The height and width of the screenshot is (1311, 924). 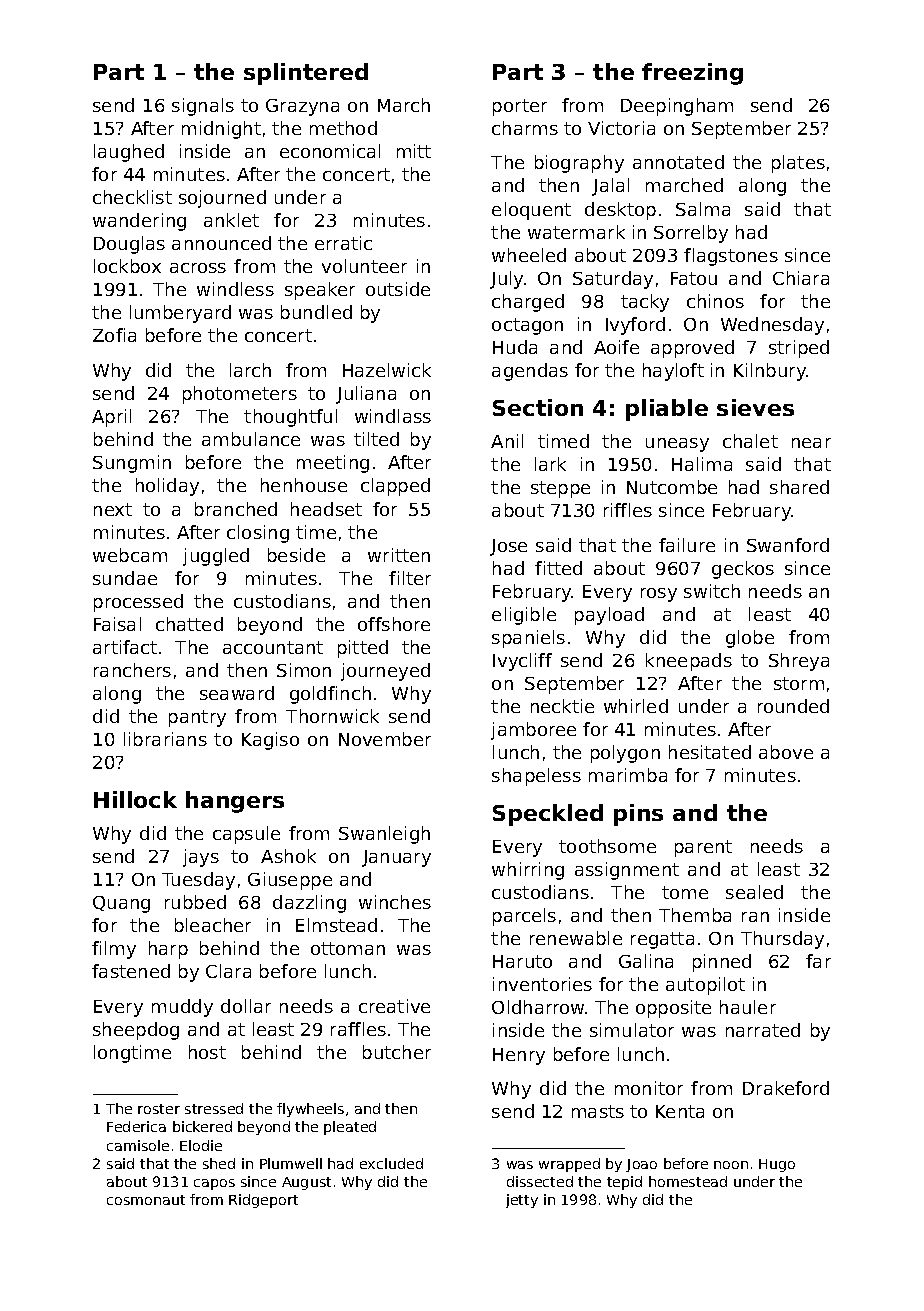 What do you see at coordinates (125, 578) in the screenshot?
I see `sundae` at bounding box center [125, 578].
